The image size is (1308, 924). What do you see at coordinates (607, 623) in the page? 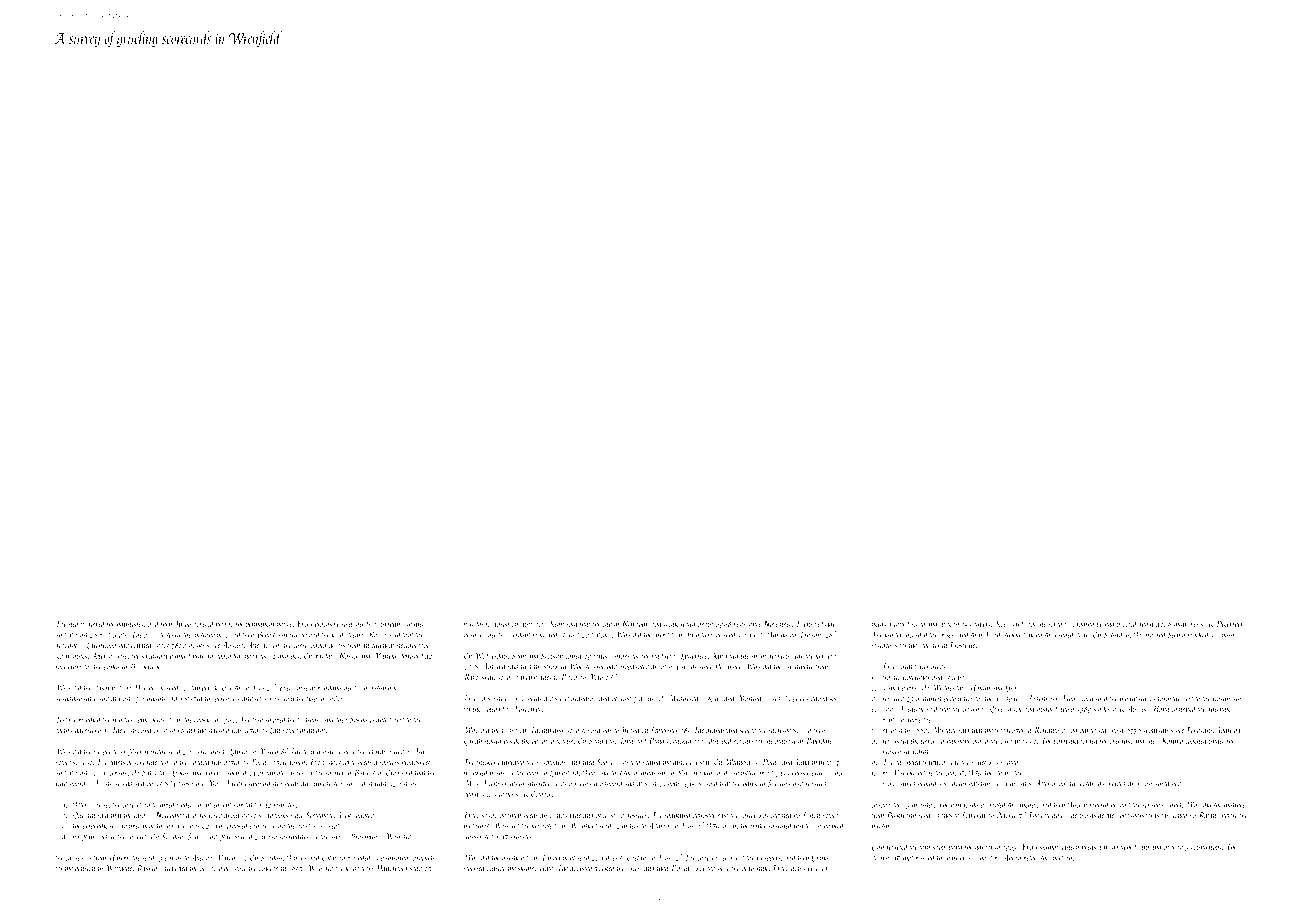
I see `cab` at bounding box center [607, 623].
